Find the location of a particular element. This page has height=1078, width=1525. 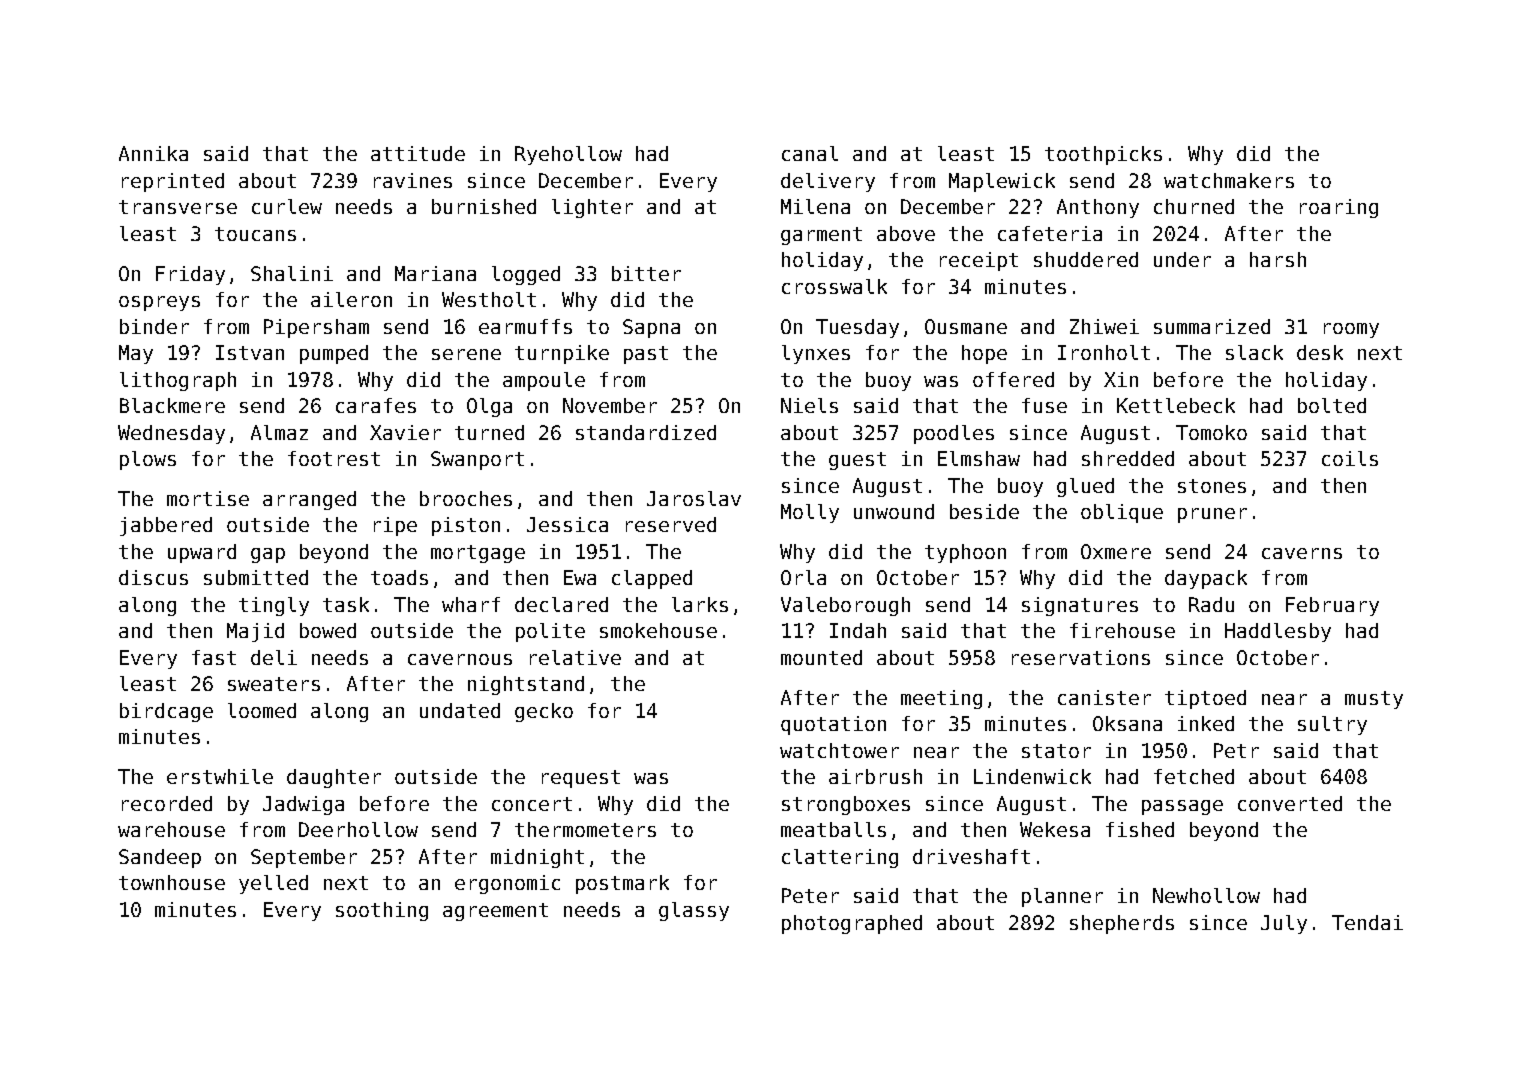

Zhiwei is located at coordinates (1104, 326).
